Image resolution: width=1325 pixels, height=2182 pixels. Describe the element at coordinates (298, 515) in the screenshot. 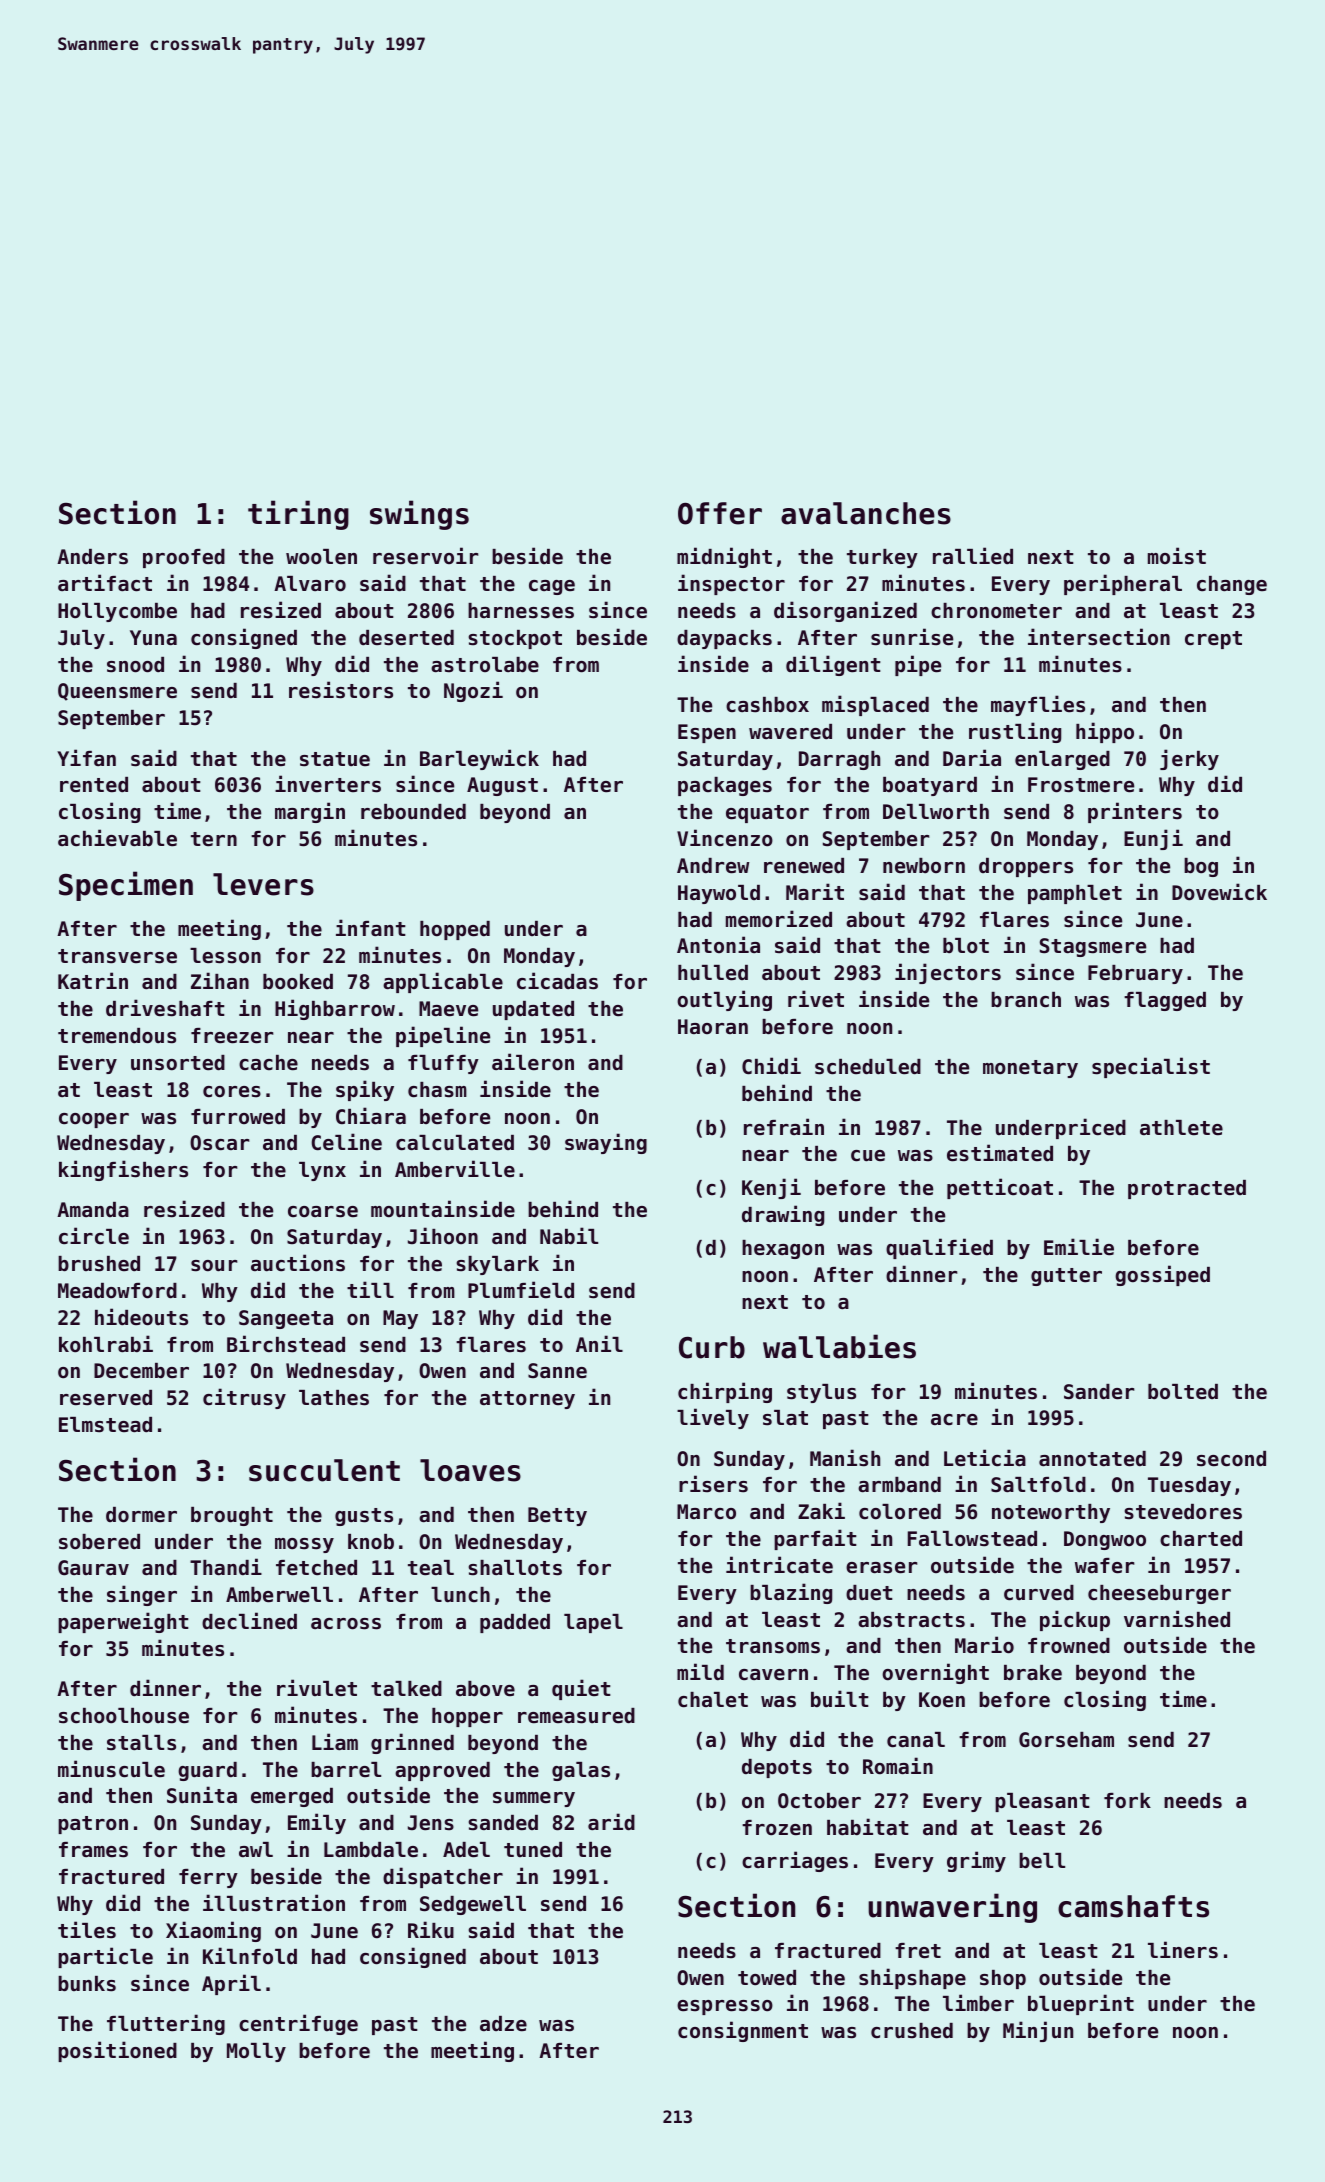

I see `tiring` at that location.
